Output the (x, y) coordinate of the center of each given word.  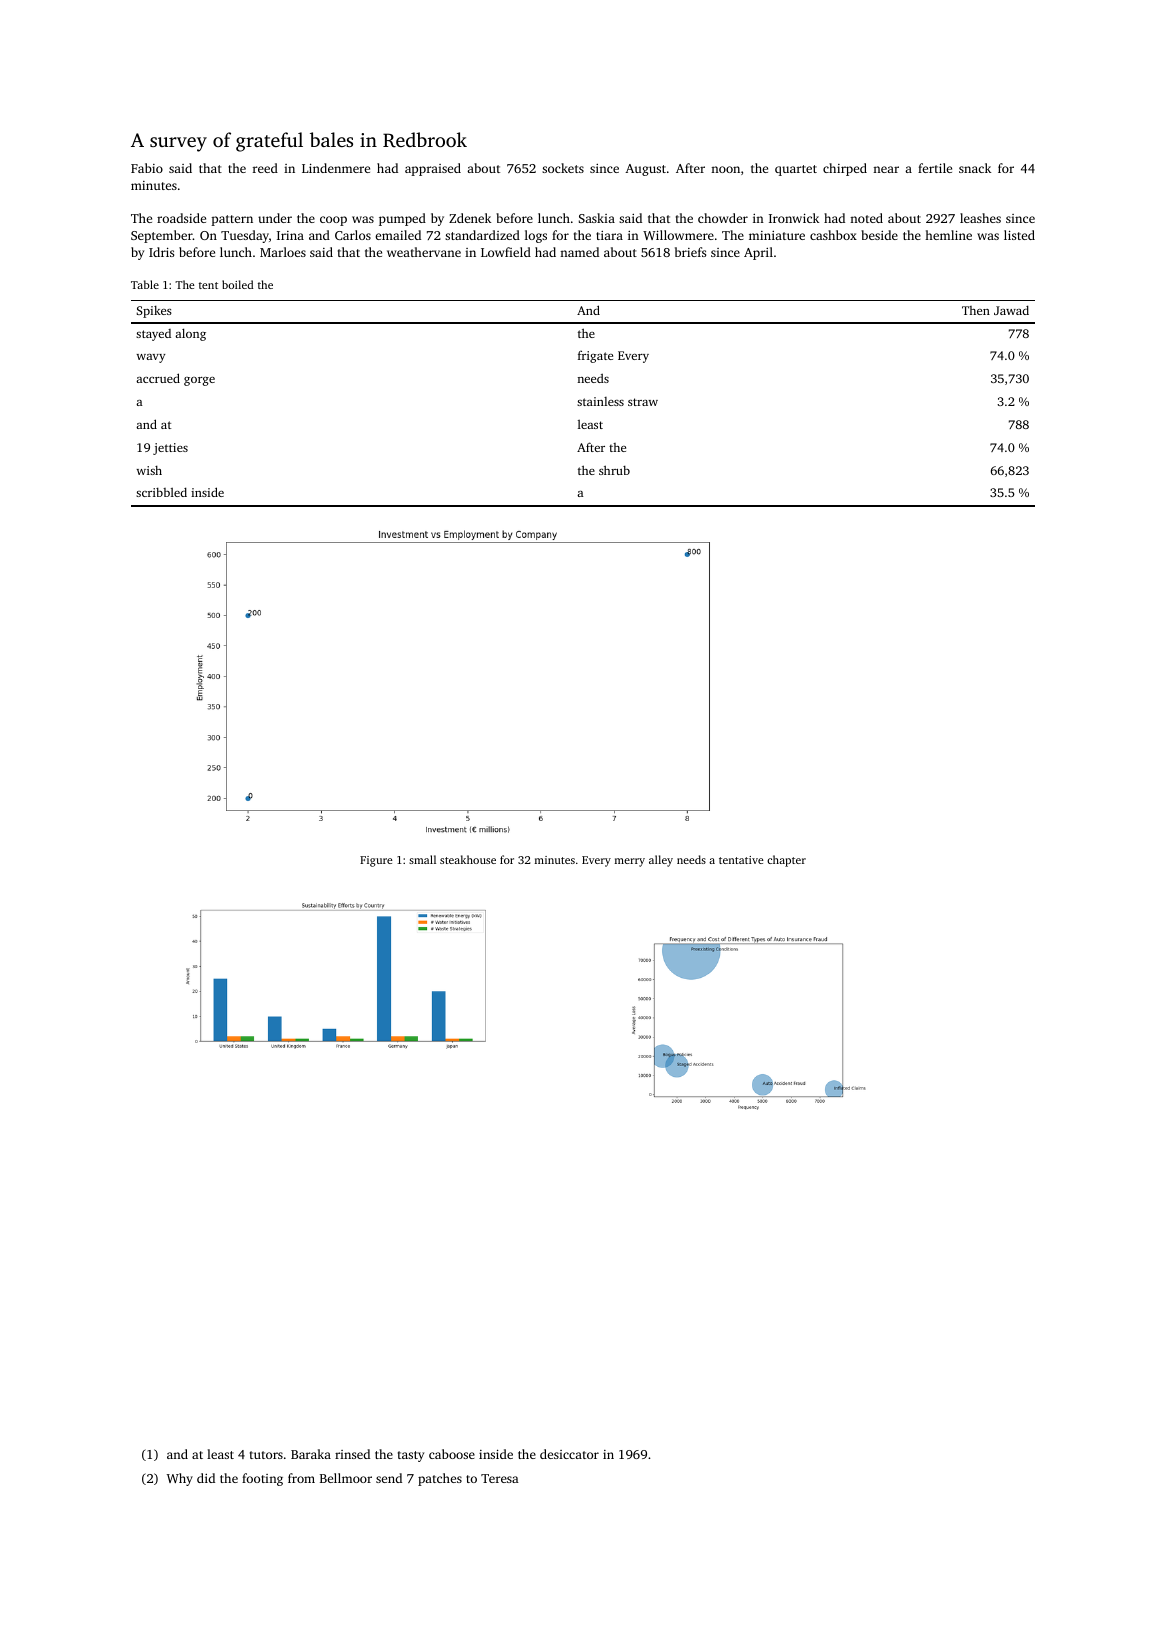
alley (661, 861)
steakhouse (468, 859)
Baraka (311, 1454)
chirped (845, 169)
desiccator (569, 1454)
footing (262, 1479)
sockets (563, 168)
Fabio (147, 168)
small (422, 859)
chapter (786, 861)
